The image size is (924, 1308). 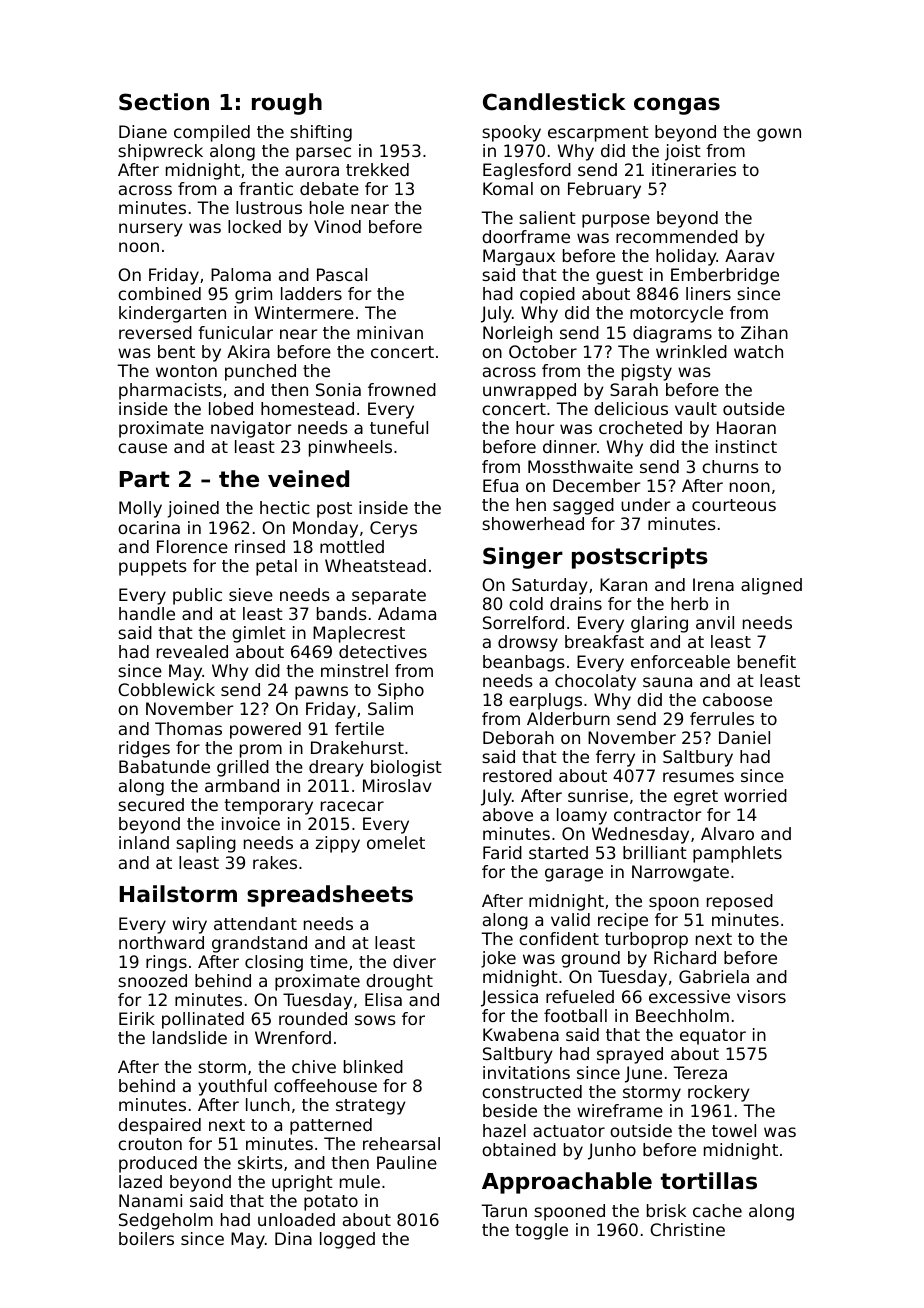 What do you see at coordinates (347, 1240) in the page?
I see `logged` at bounding box center [347, 1240].
